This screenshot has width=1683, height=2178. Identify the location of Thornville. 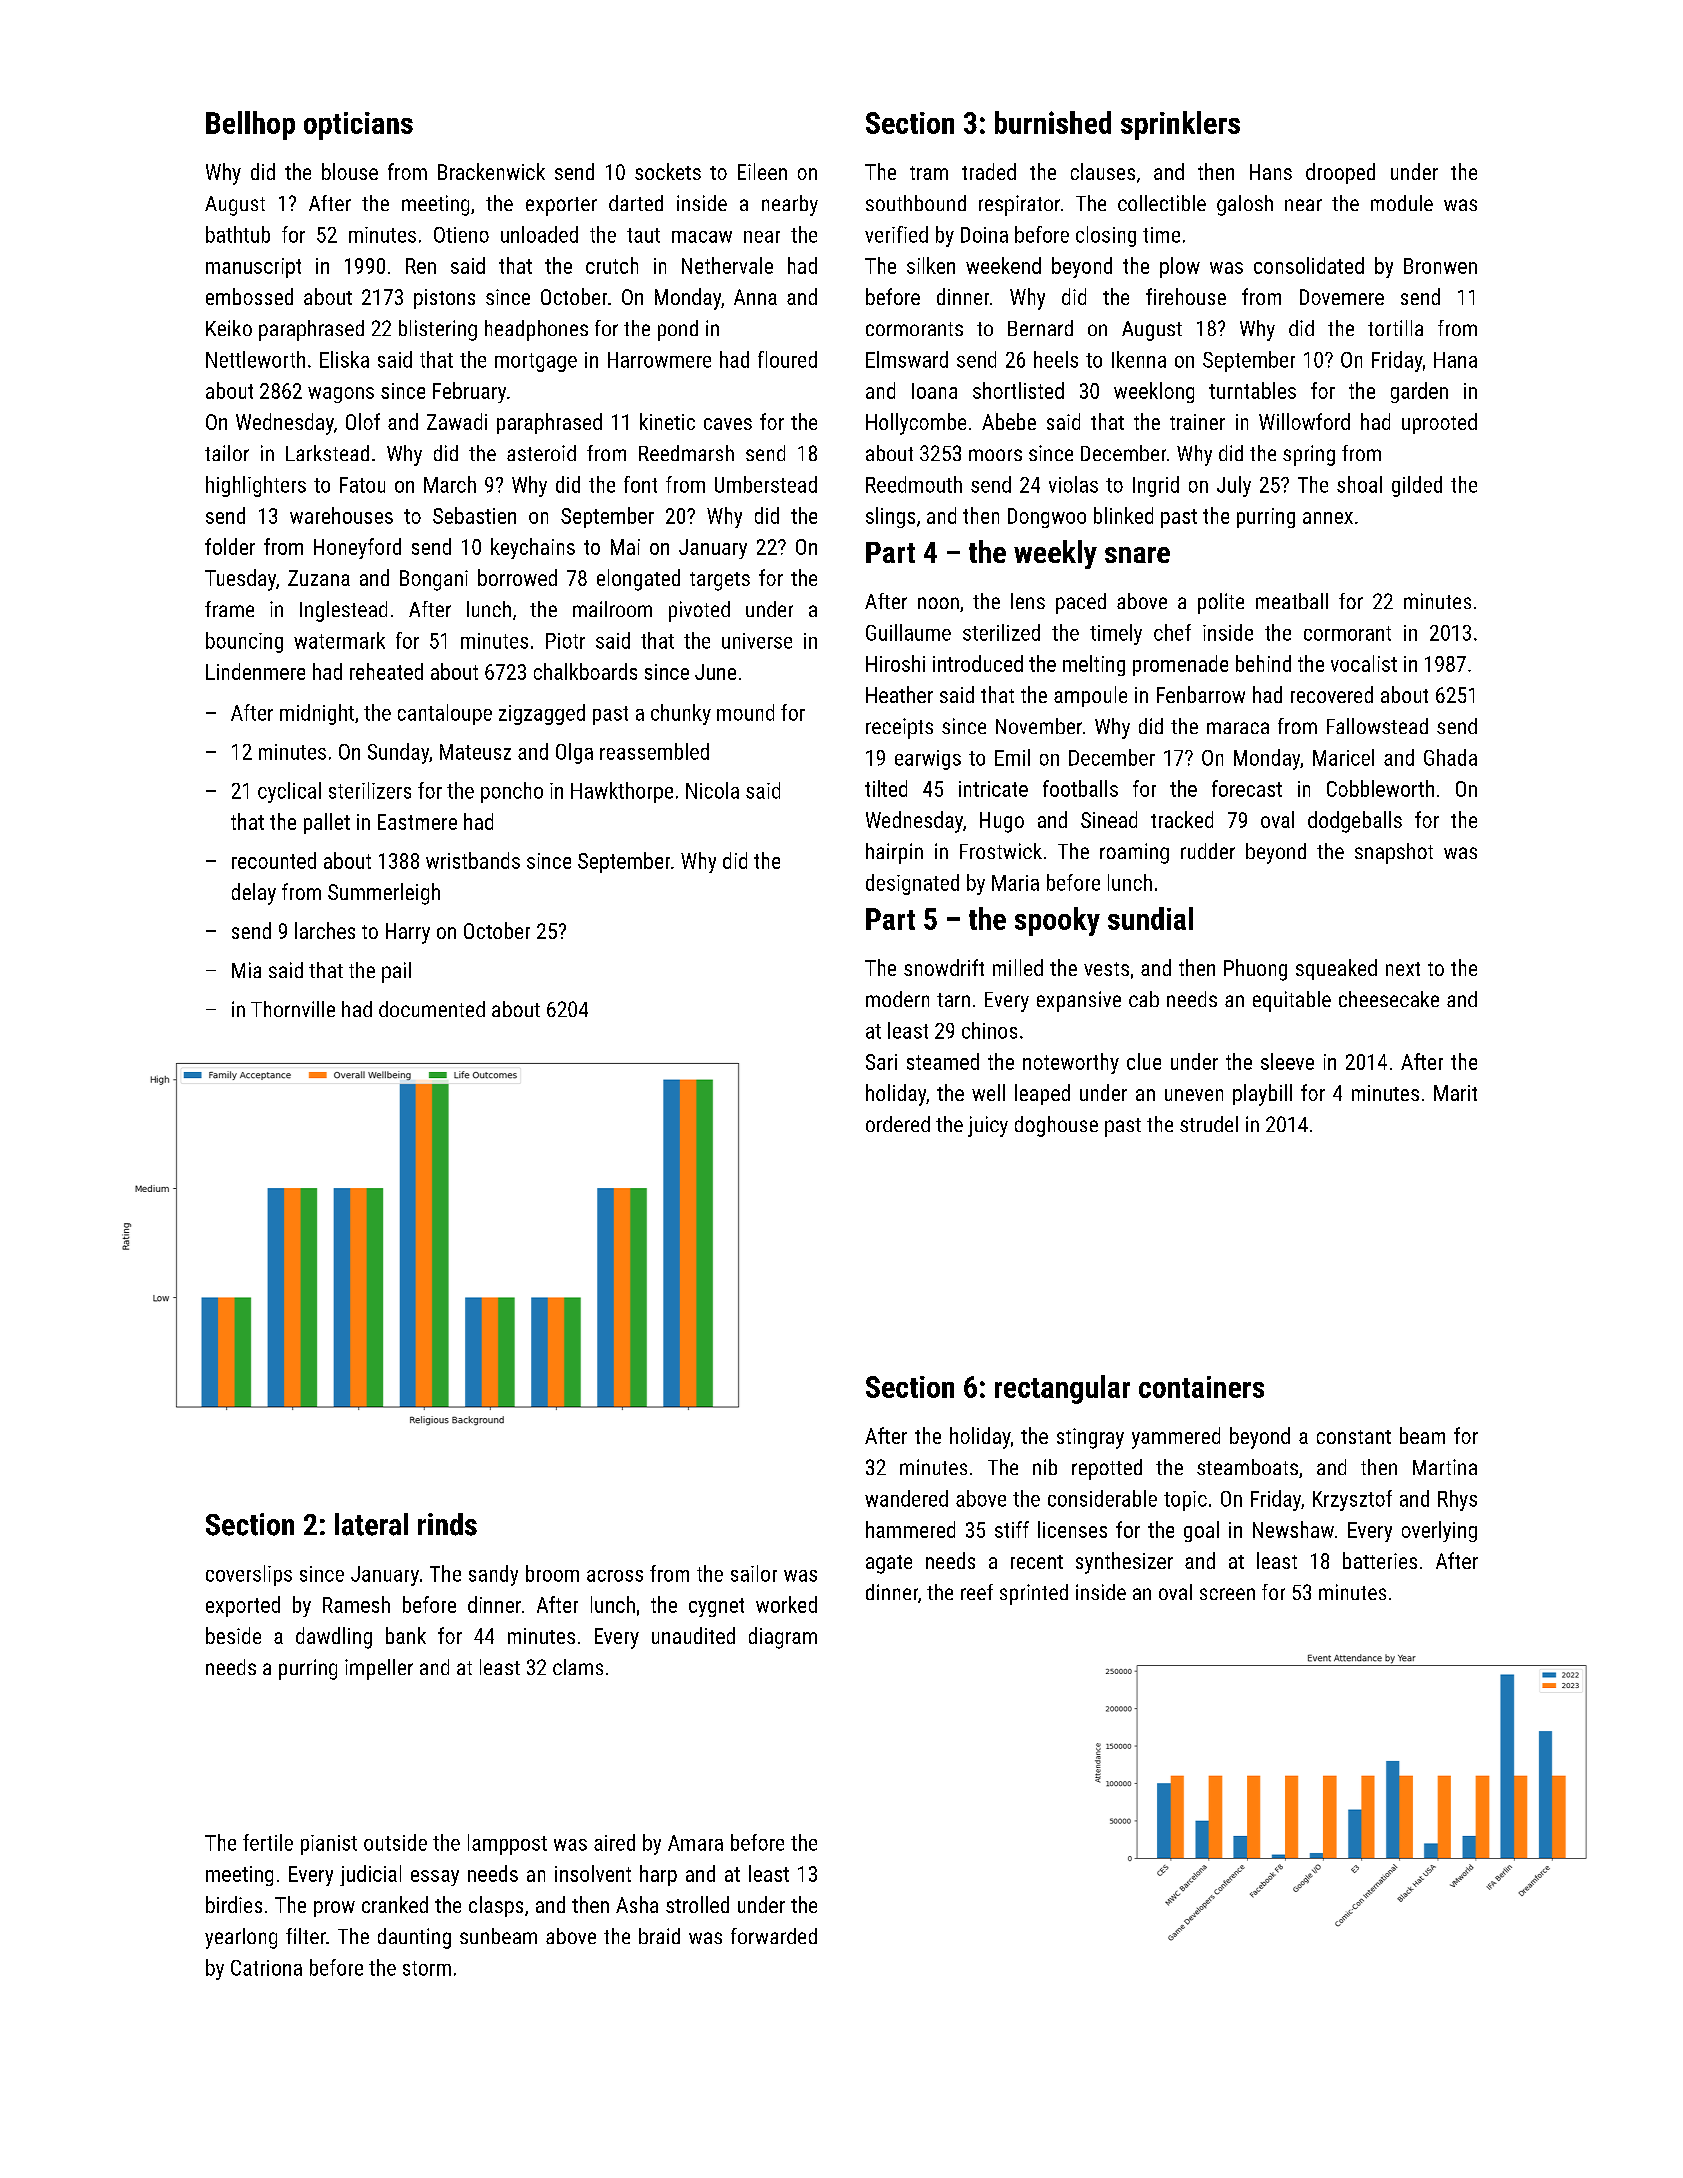
(293, 1009).
